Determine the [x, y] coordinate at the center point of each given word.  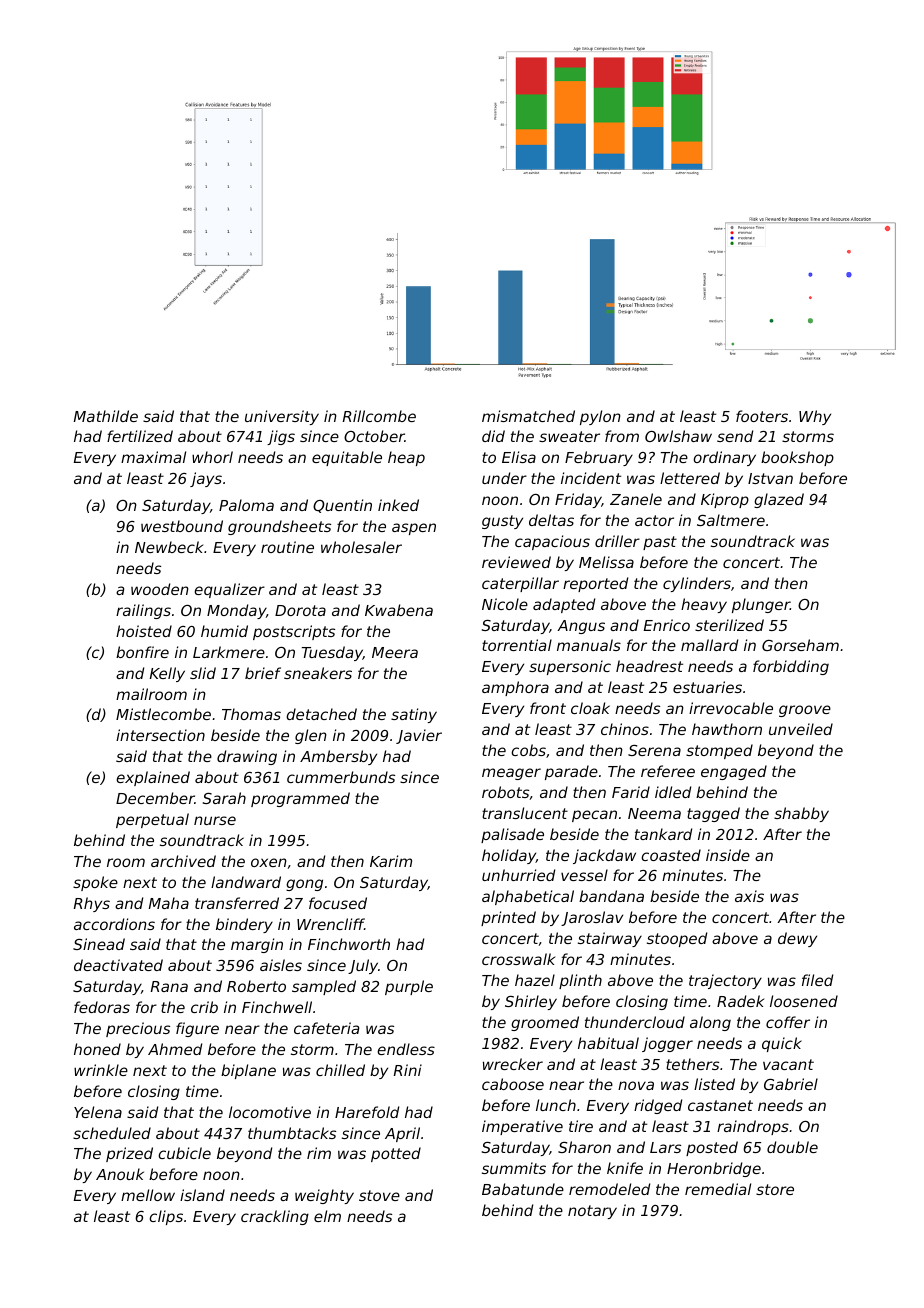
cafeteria [326, 1028]
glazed [779, 500]
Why [815, 417]
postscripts [294, 632]
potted [396, 1154]
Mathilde [106, 416]
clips [166, 1217]
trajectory [725, 981]
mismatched [528, 416]
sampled [324, 987]
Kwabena [399, 610]
